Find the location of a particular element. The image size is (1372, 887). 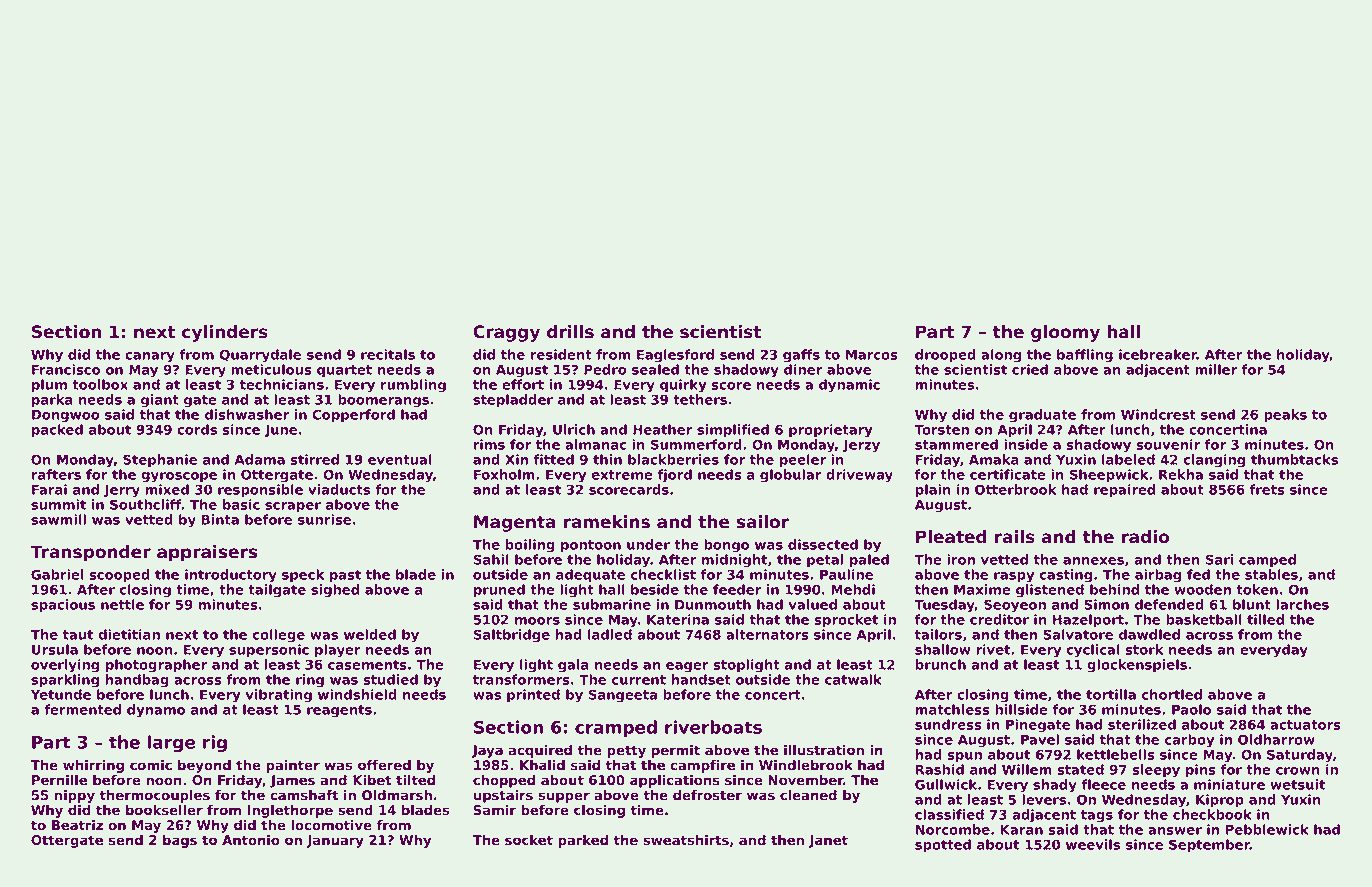

weevils is located at coordinates (1093, 844).
